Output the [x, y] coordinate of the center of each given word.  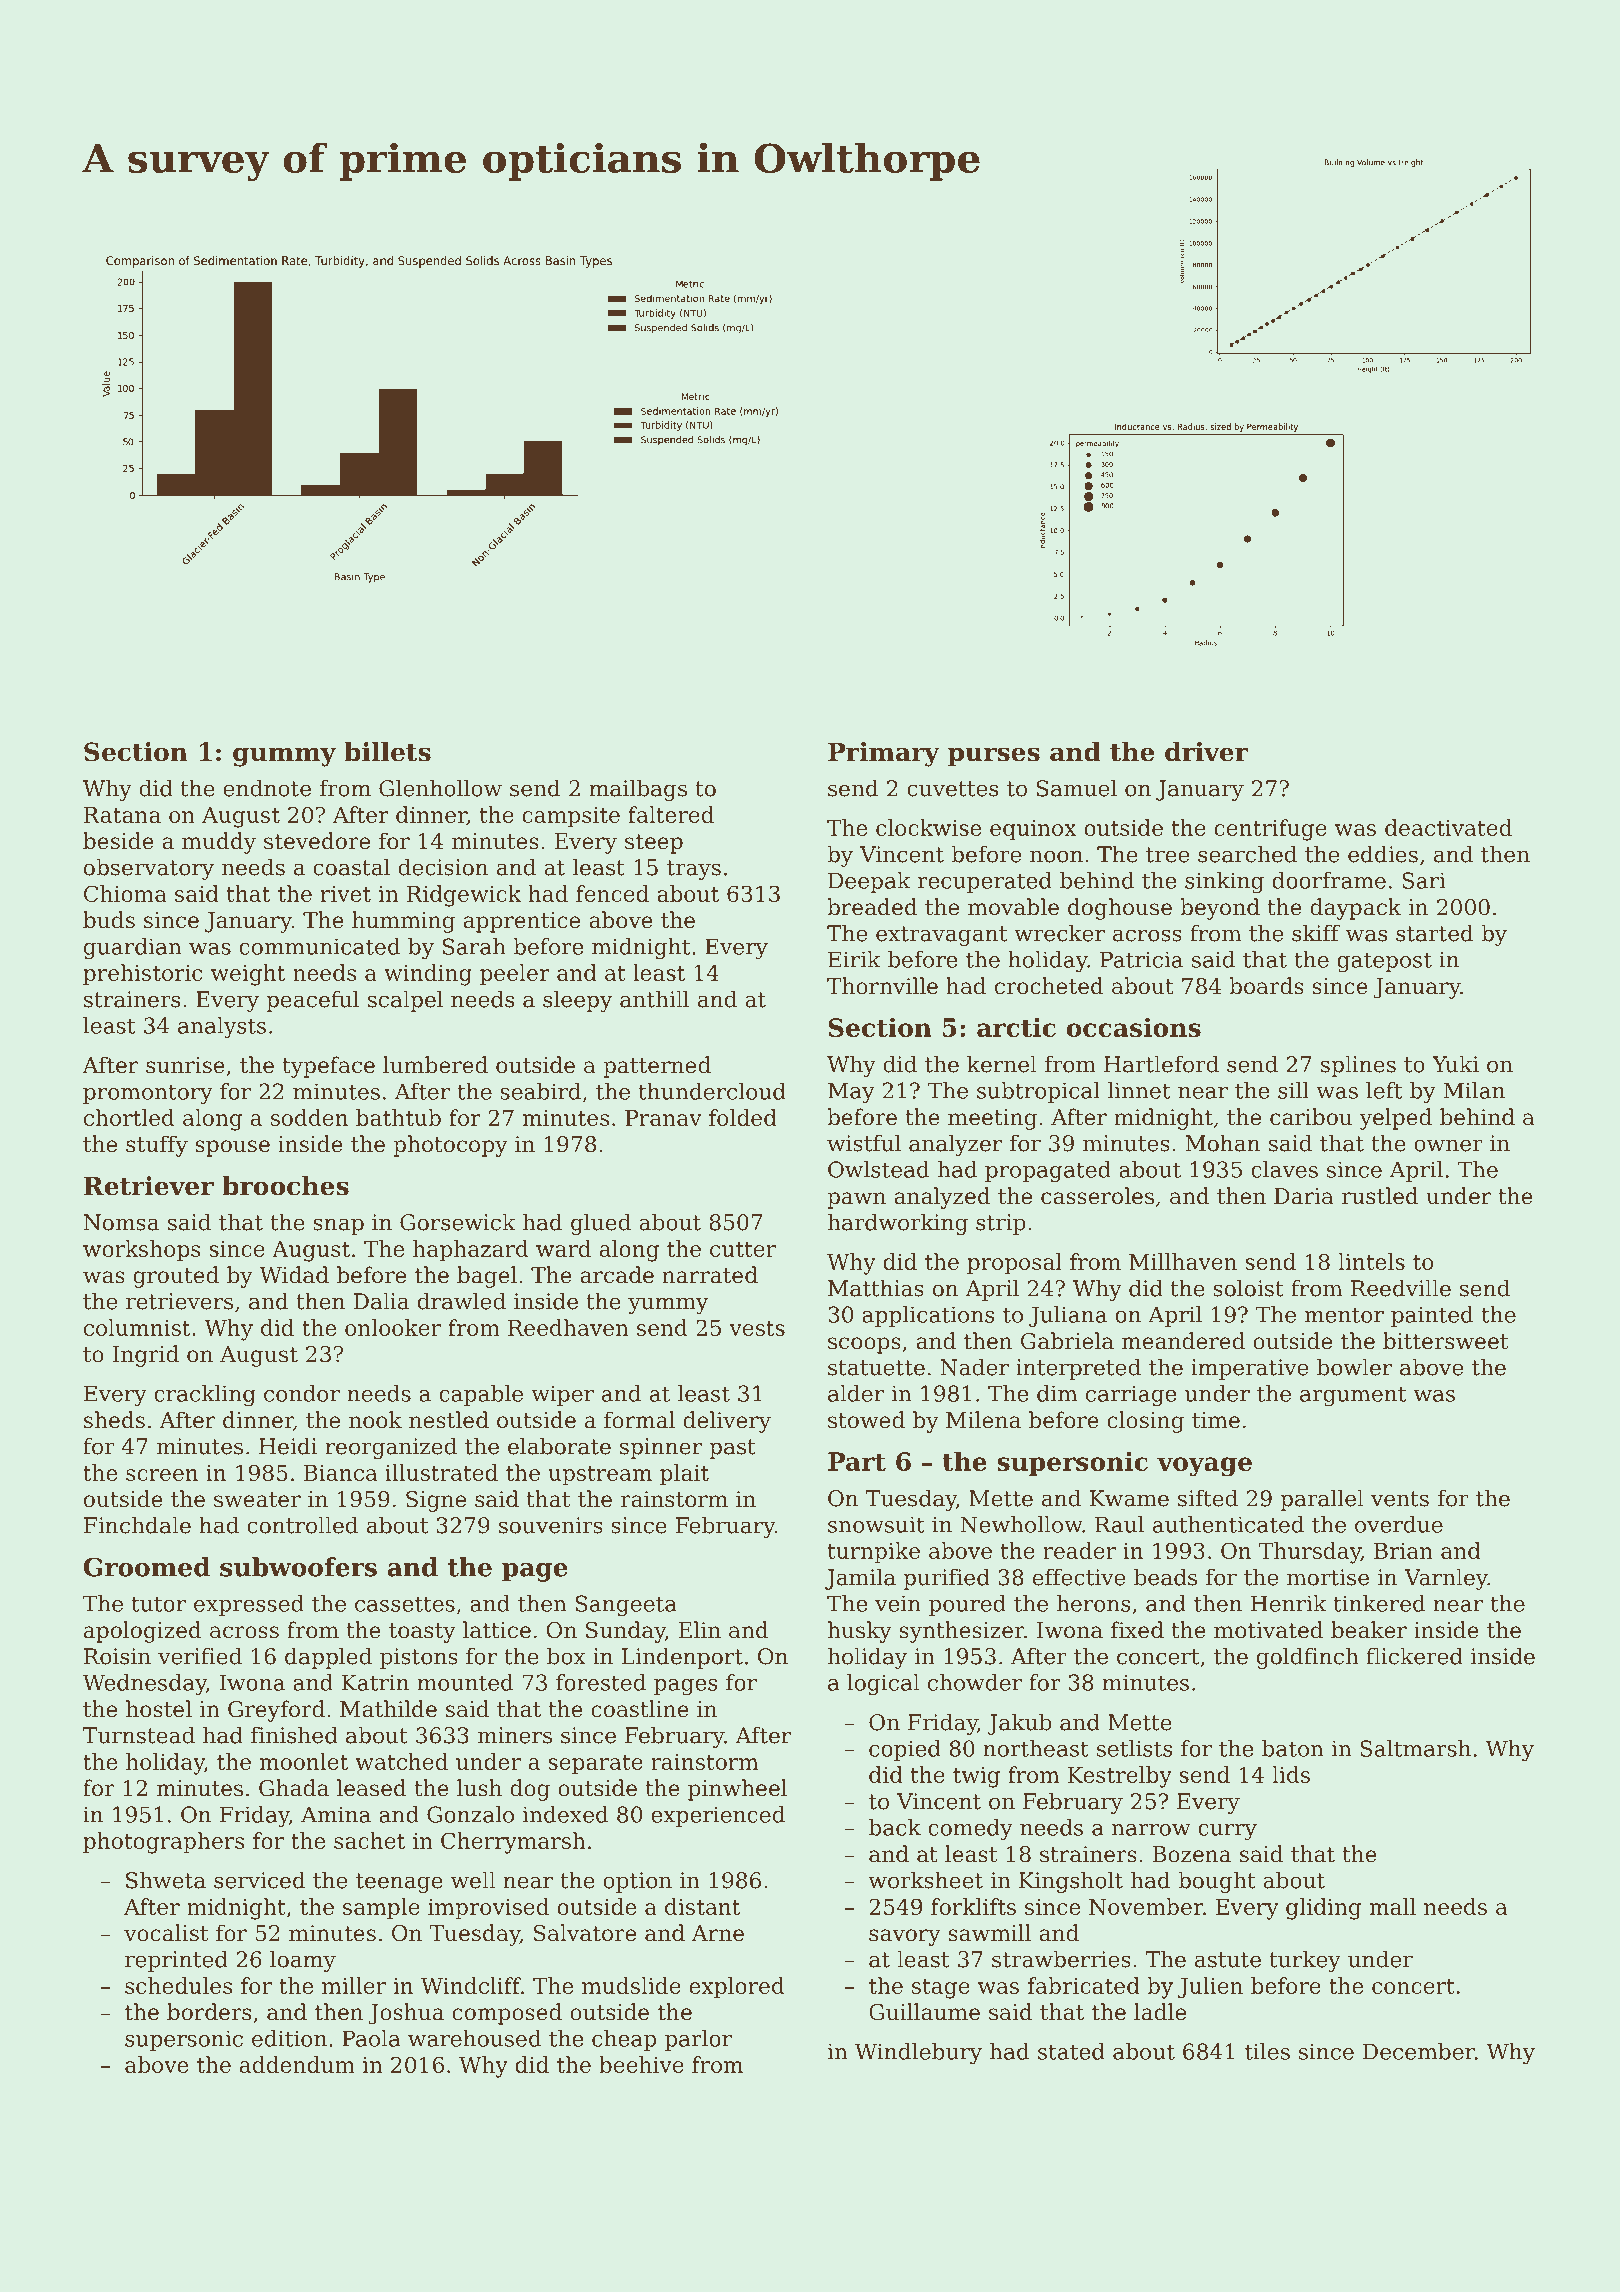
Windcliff [471, 1985]
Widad [294, 1275]
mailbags [638, 790]
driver [1206, 752]
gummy [284, 757]
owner [1448, 1145]
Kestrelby [1120, 1777]
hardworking [898, 1224]
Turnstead [139, 1735]
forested [601, 1682]
